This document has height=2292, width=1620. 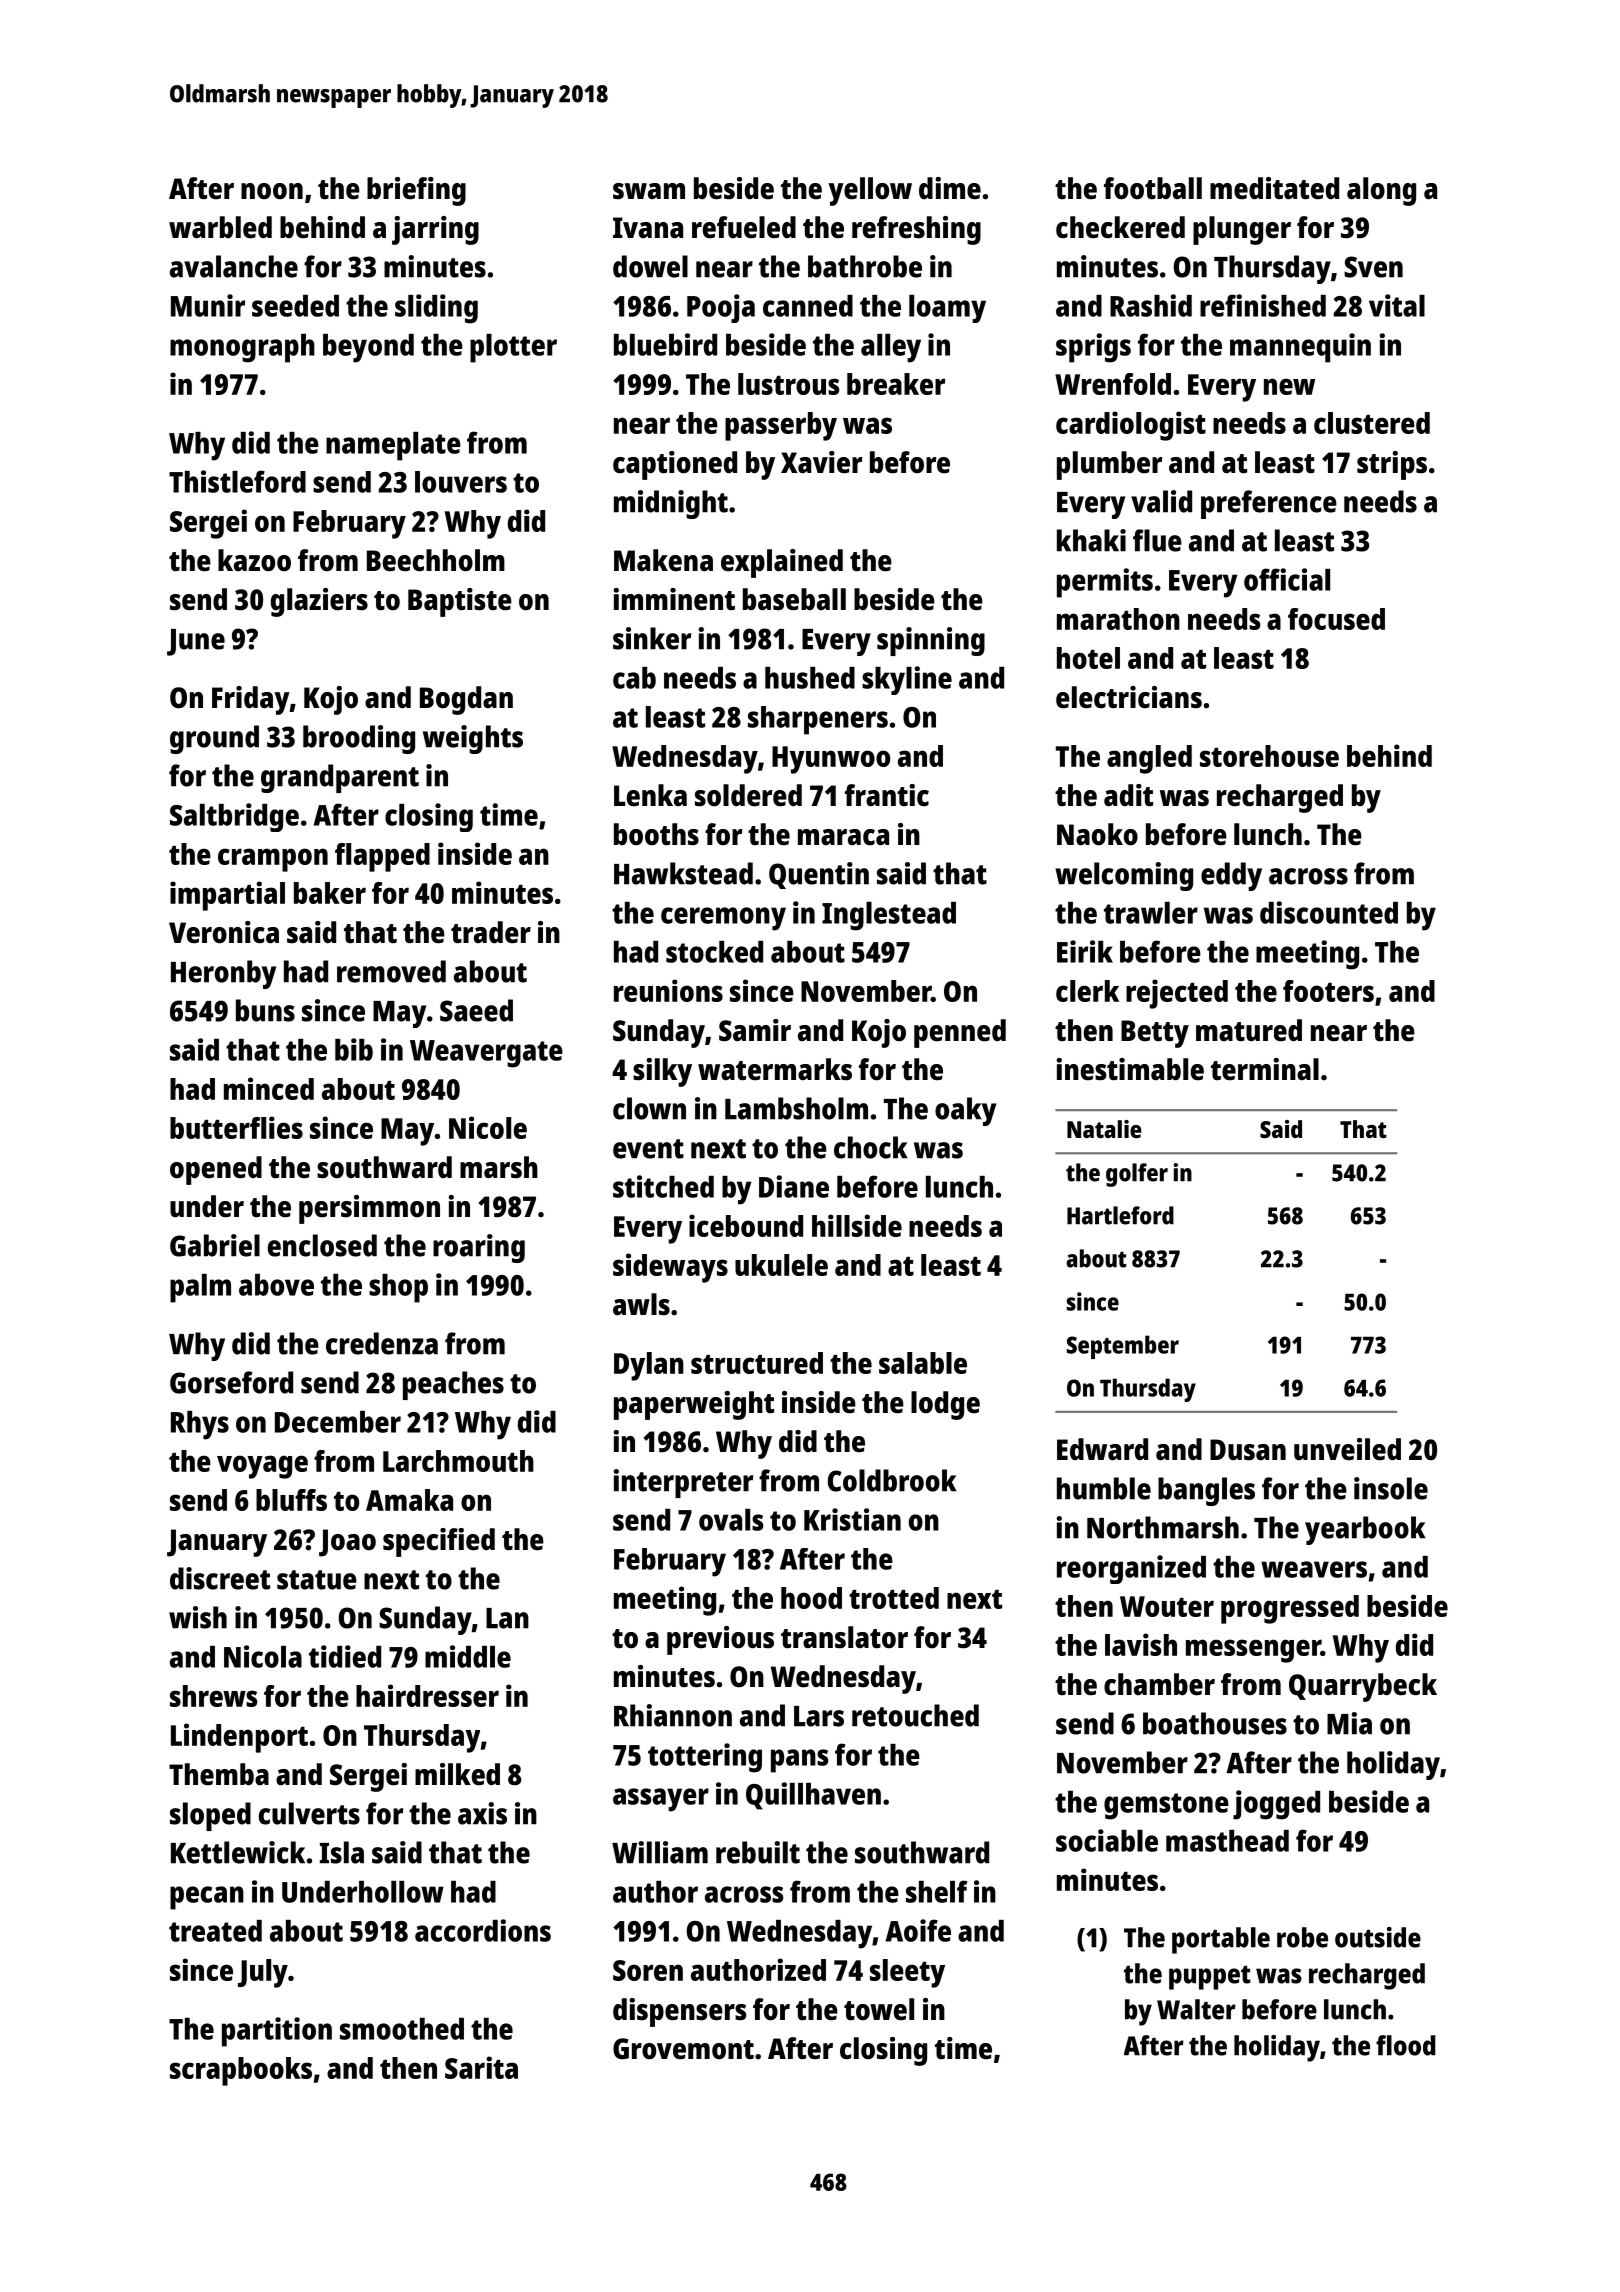 I want to click on hillside, so click(x=857, y=1225).
